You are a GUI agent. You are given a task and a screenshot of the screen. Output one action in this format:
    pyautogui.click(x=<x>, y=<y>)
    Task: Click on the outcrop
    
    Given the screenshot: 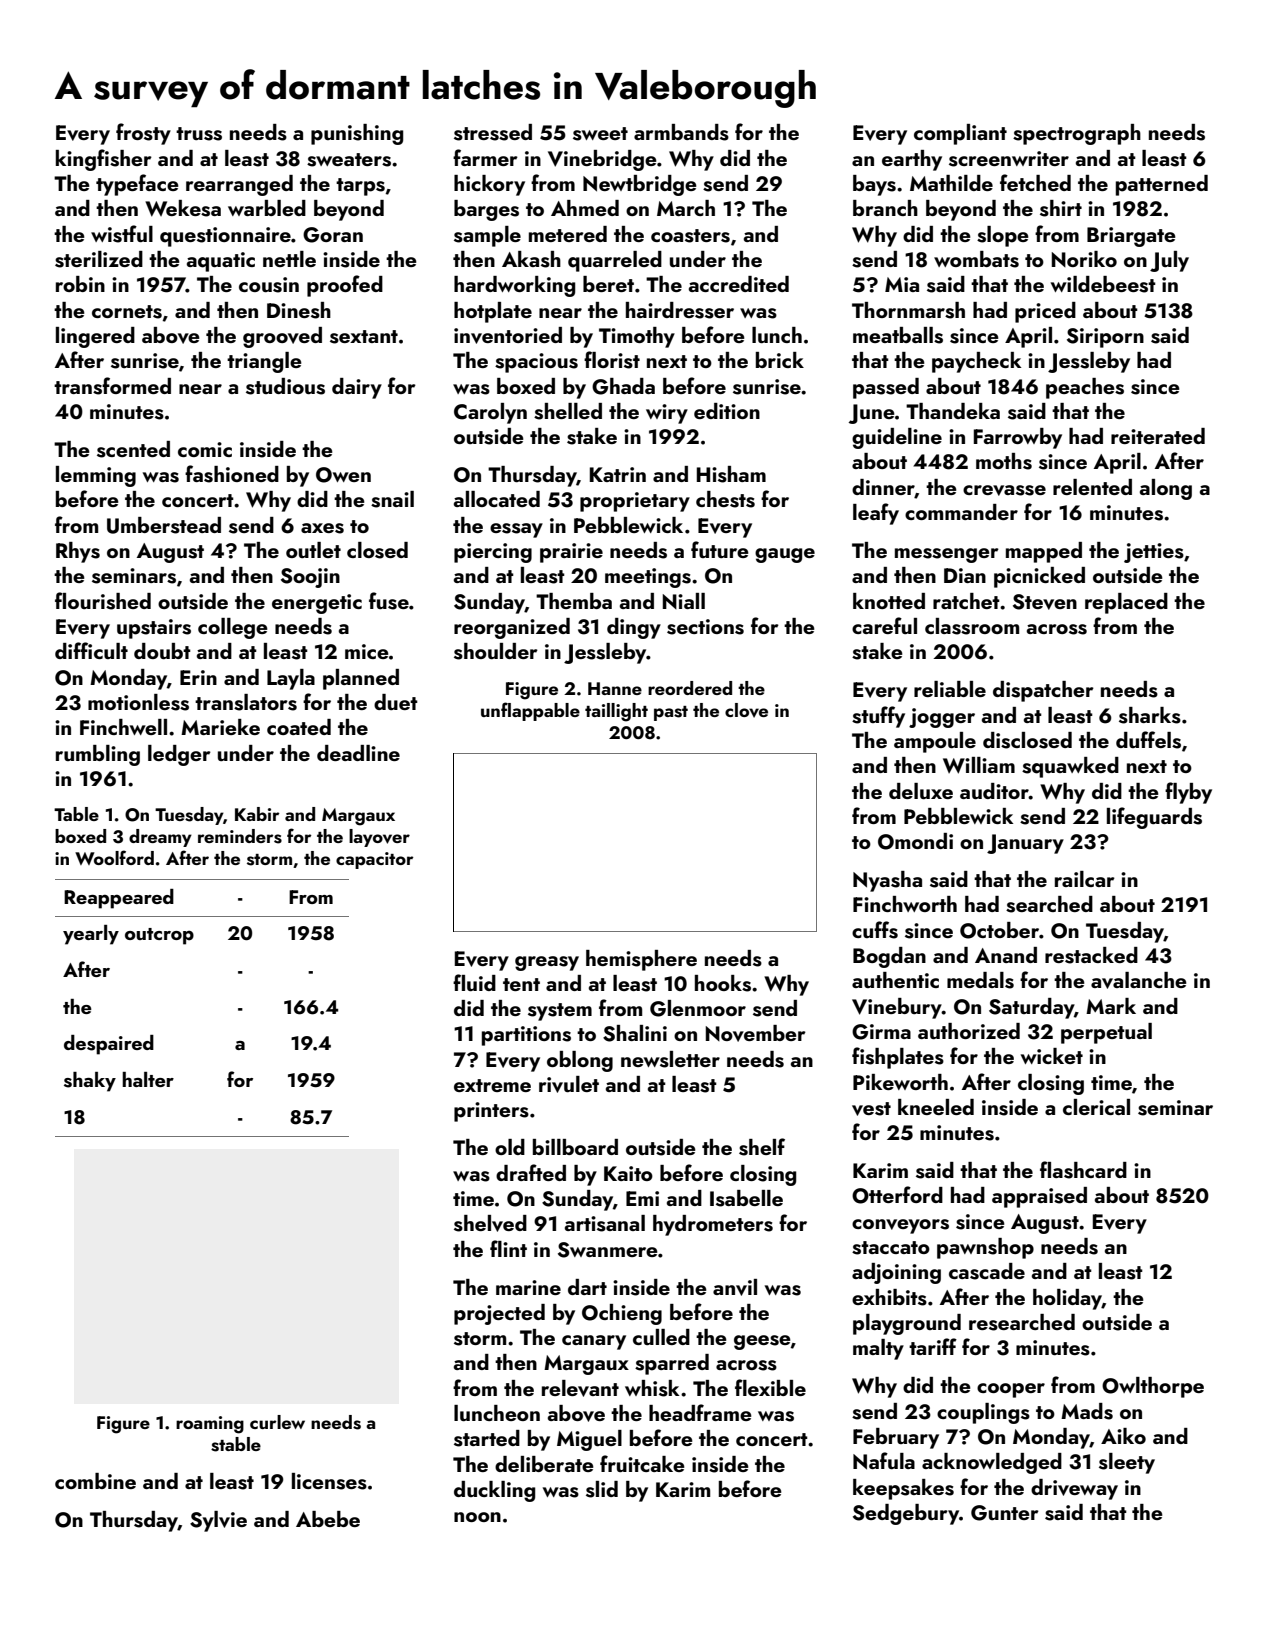 What is the action you would take?
    pyautogui.click(x=159, y=936)
